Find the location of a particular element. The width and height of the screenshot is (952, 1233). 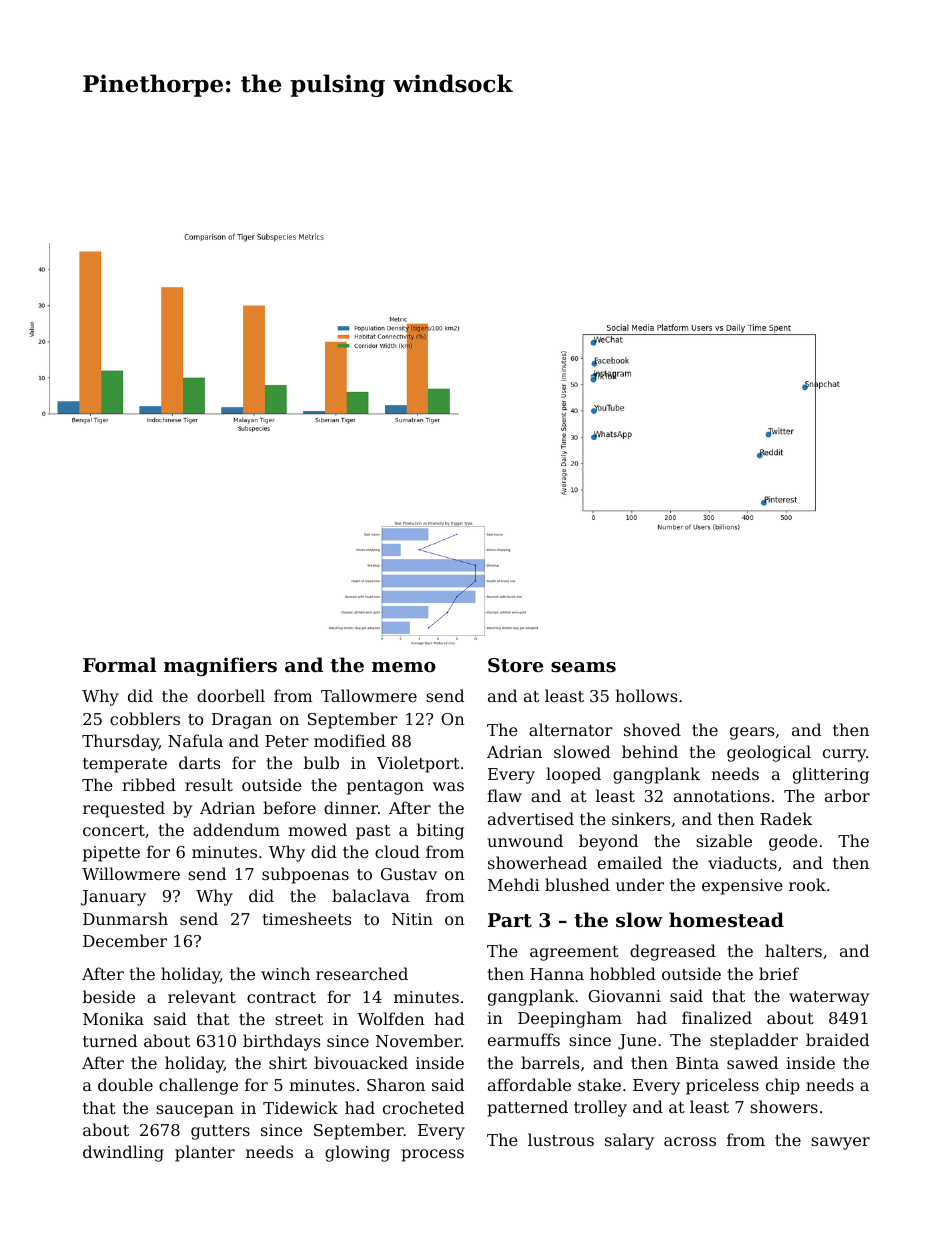

seams is located at coordinates (583, 667).
